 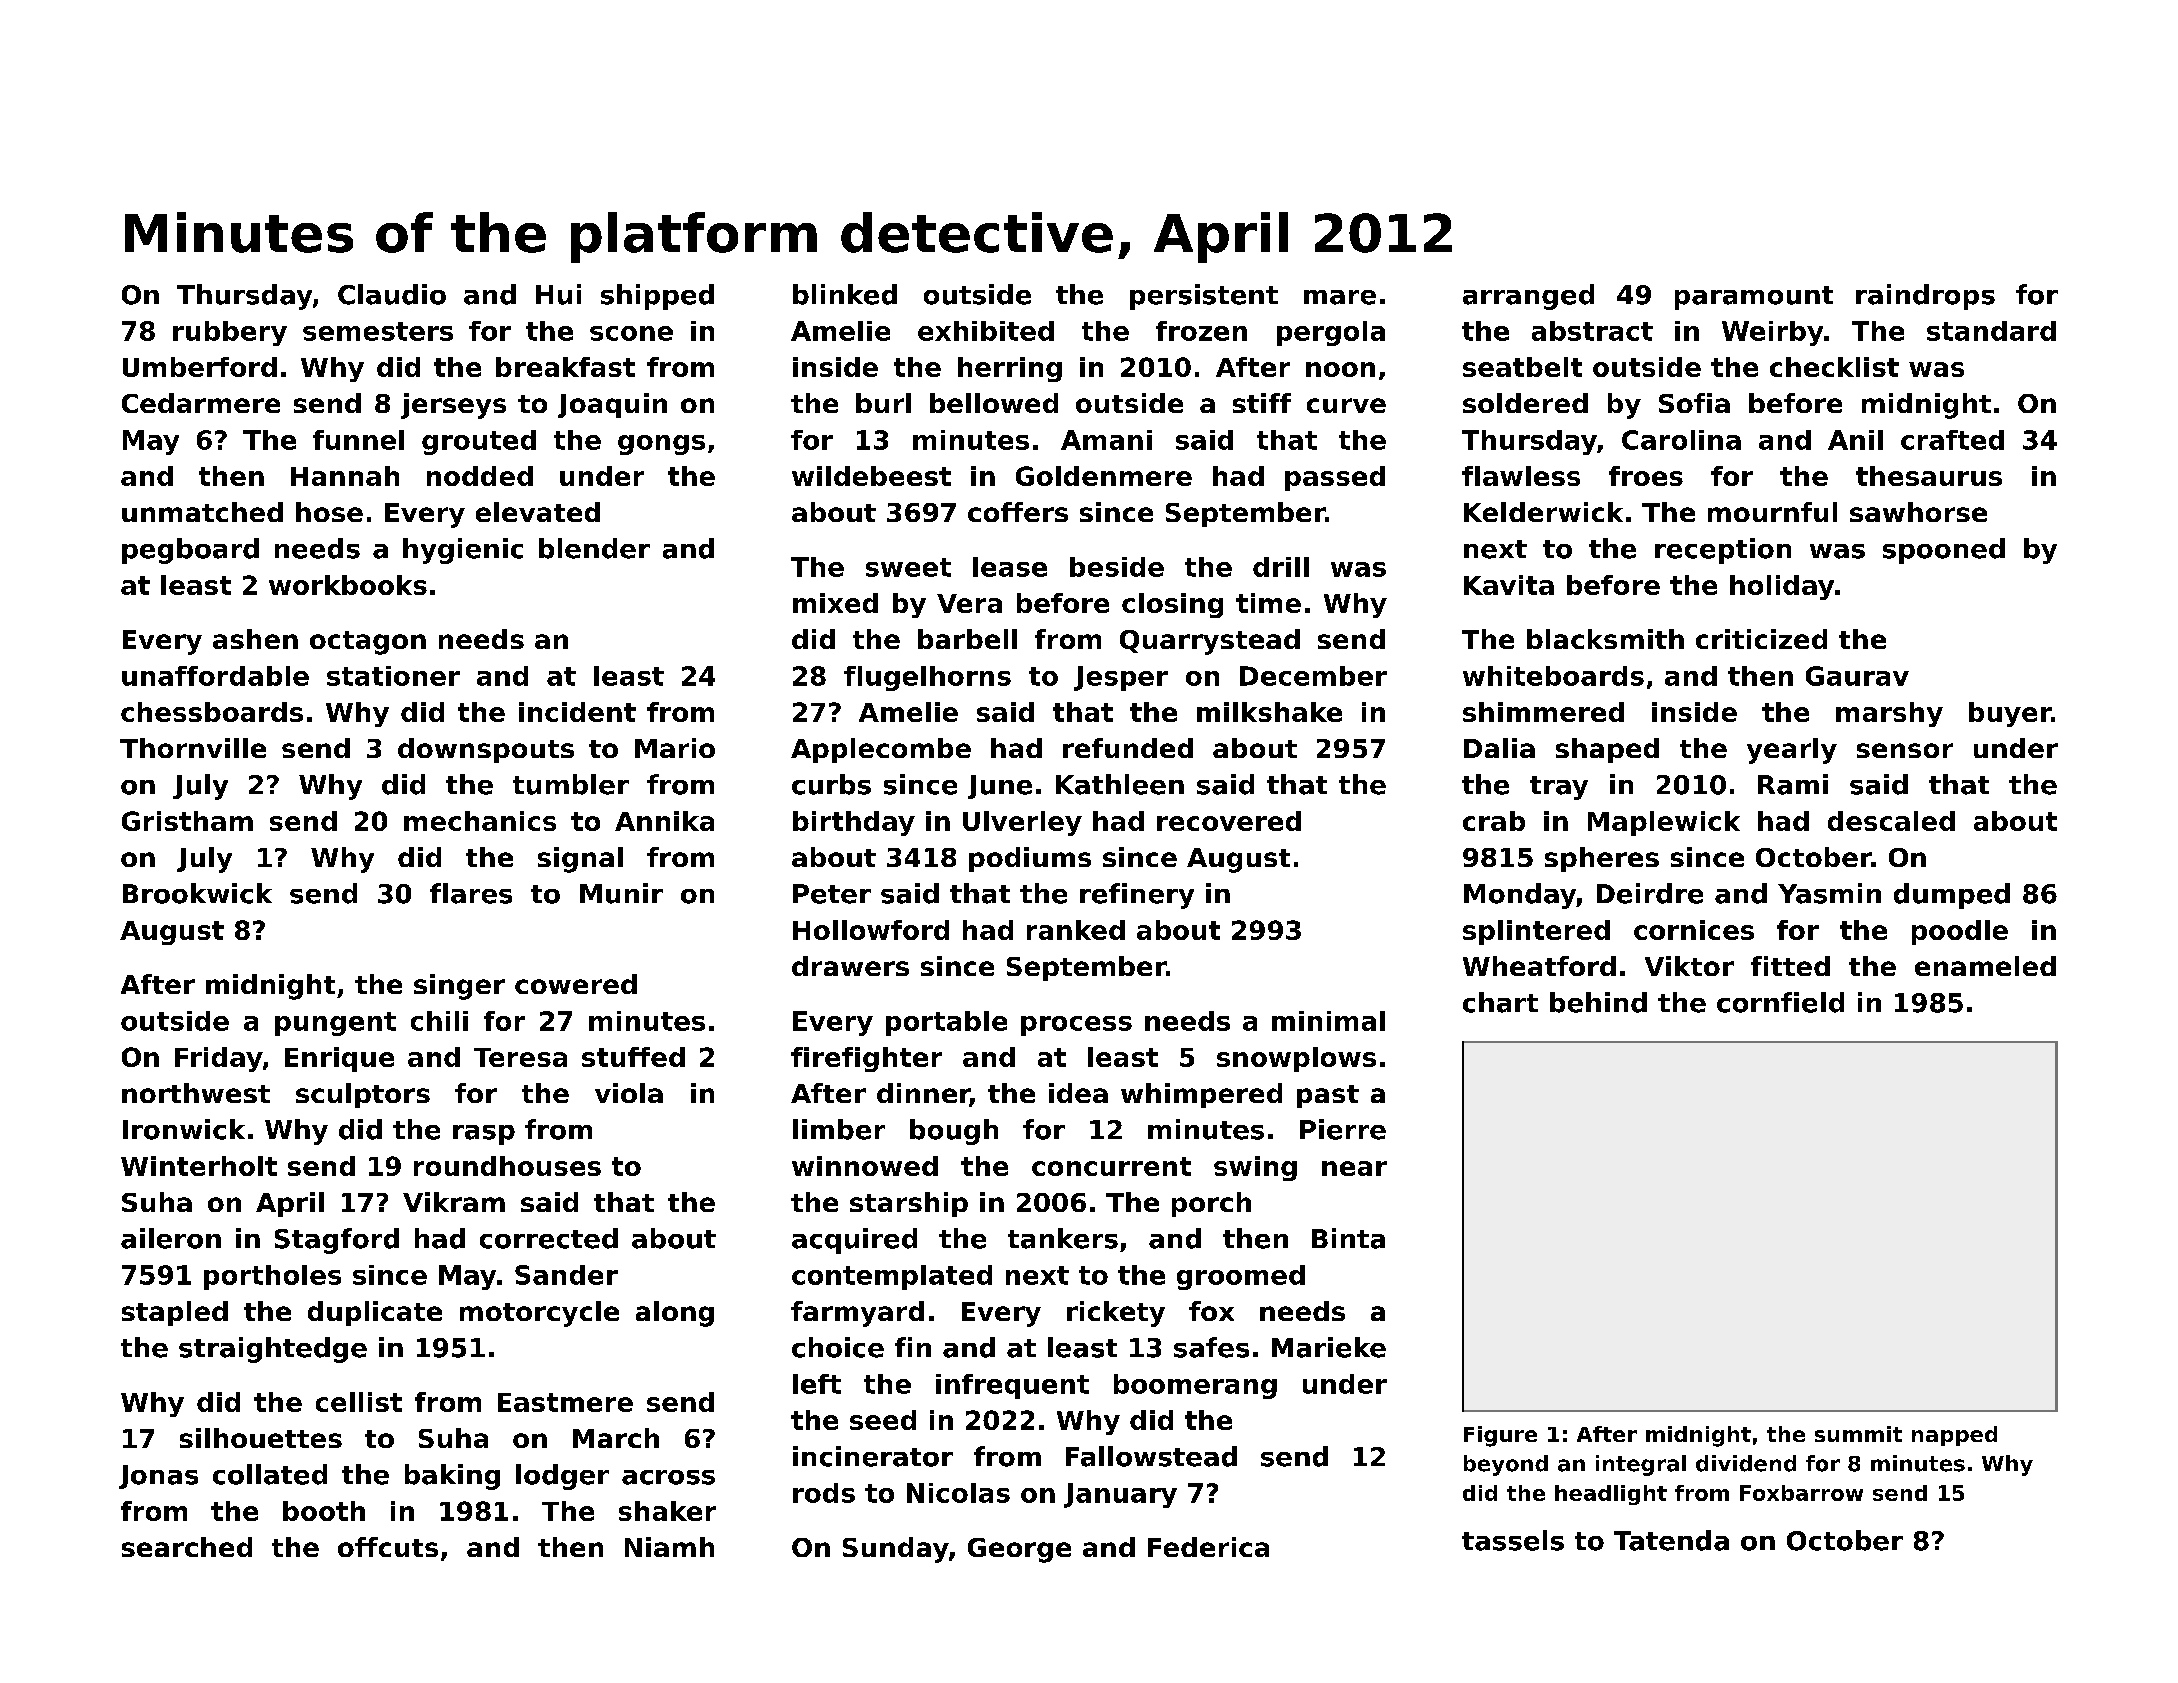 What do you see at coordinates (565, 1402) in the screenshot?
I see `Eastmere` at bounding box center [565, 1402].
